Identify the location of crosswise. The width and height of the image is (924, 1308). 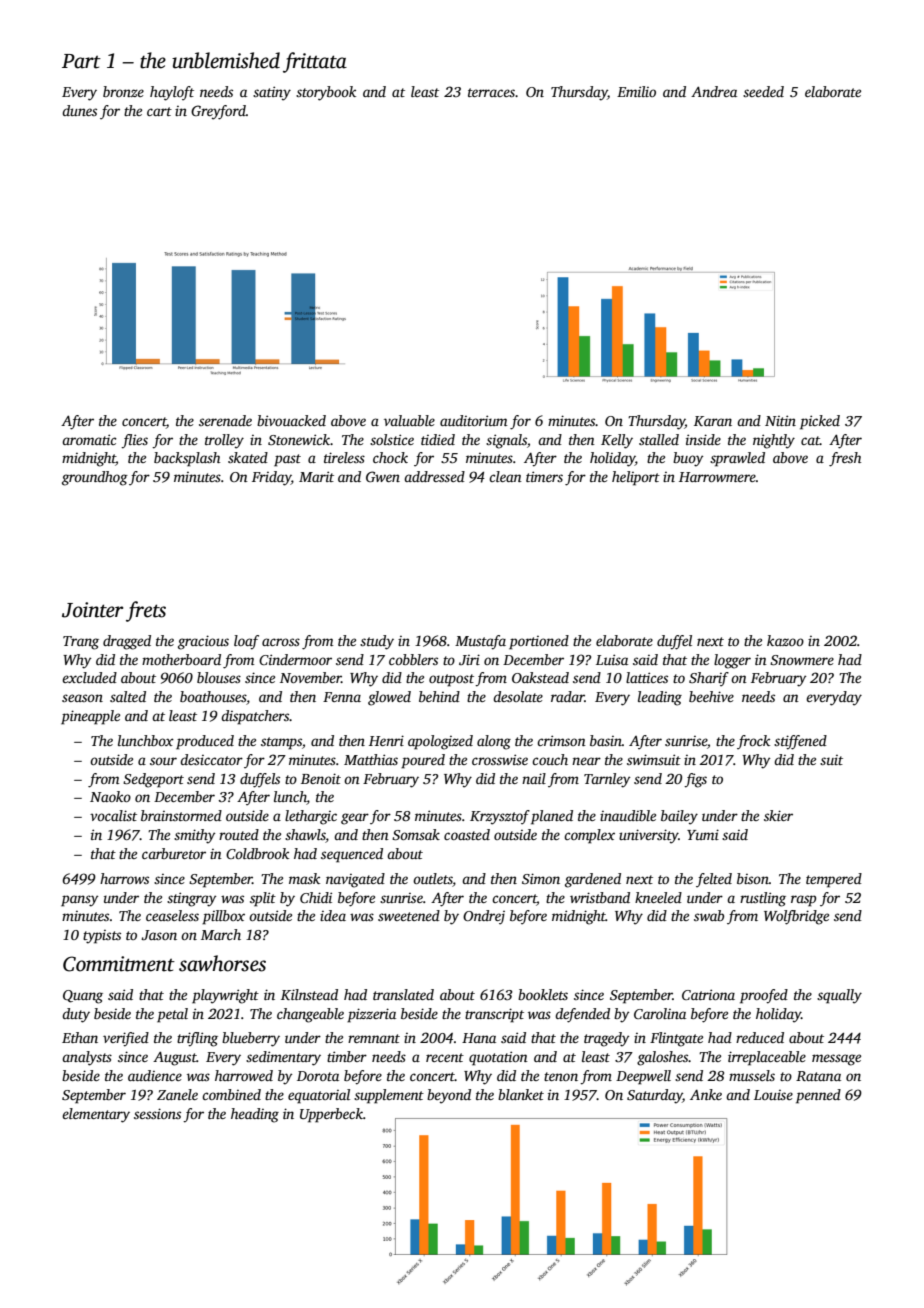
(500, 759).
